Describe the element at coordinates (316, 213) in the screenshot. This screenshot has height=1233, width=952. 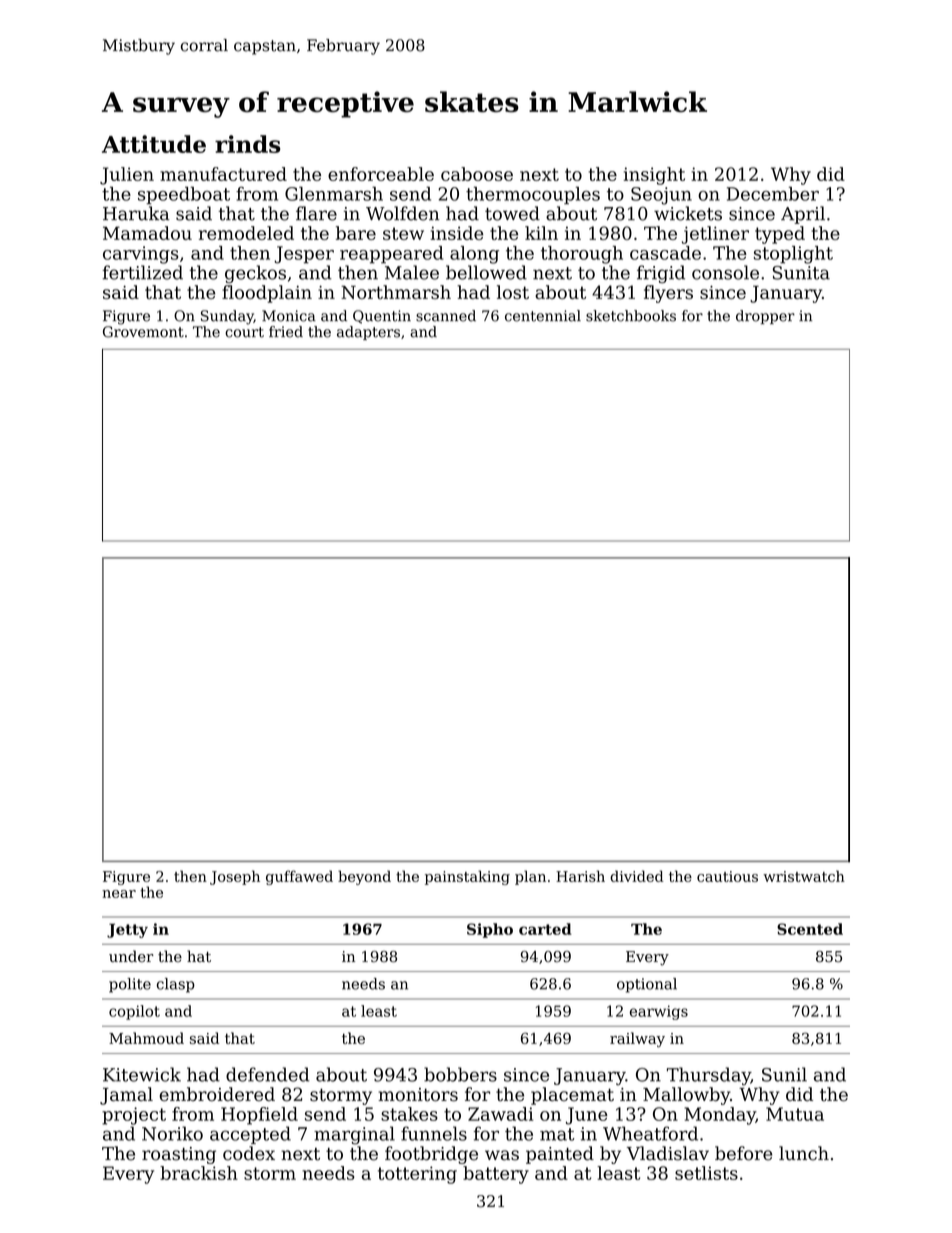
I see `flare` at that location.
